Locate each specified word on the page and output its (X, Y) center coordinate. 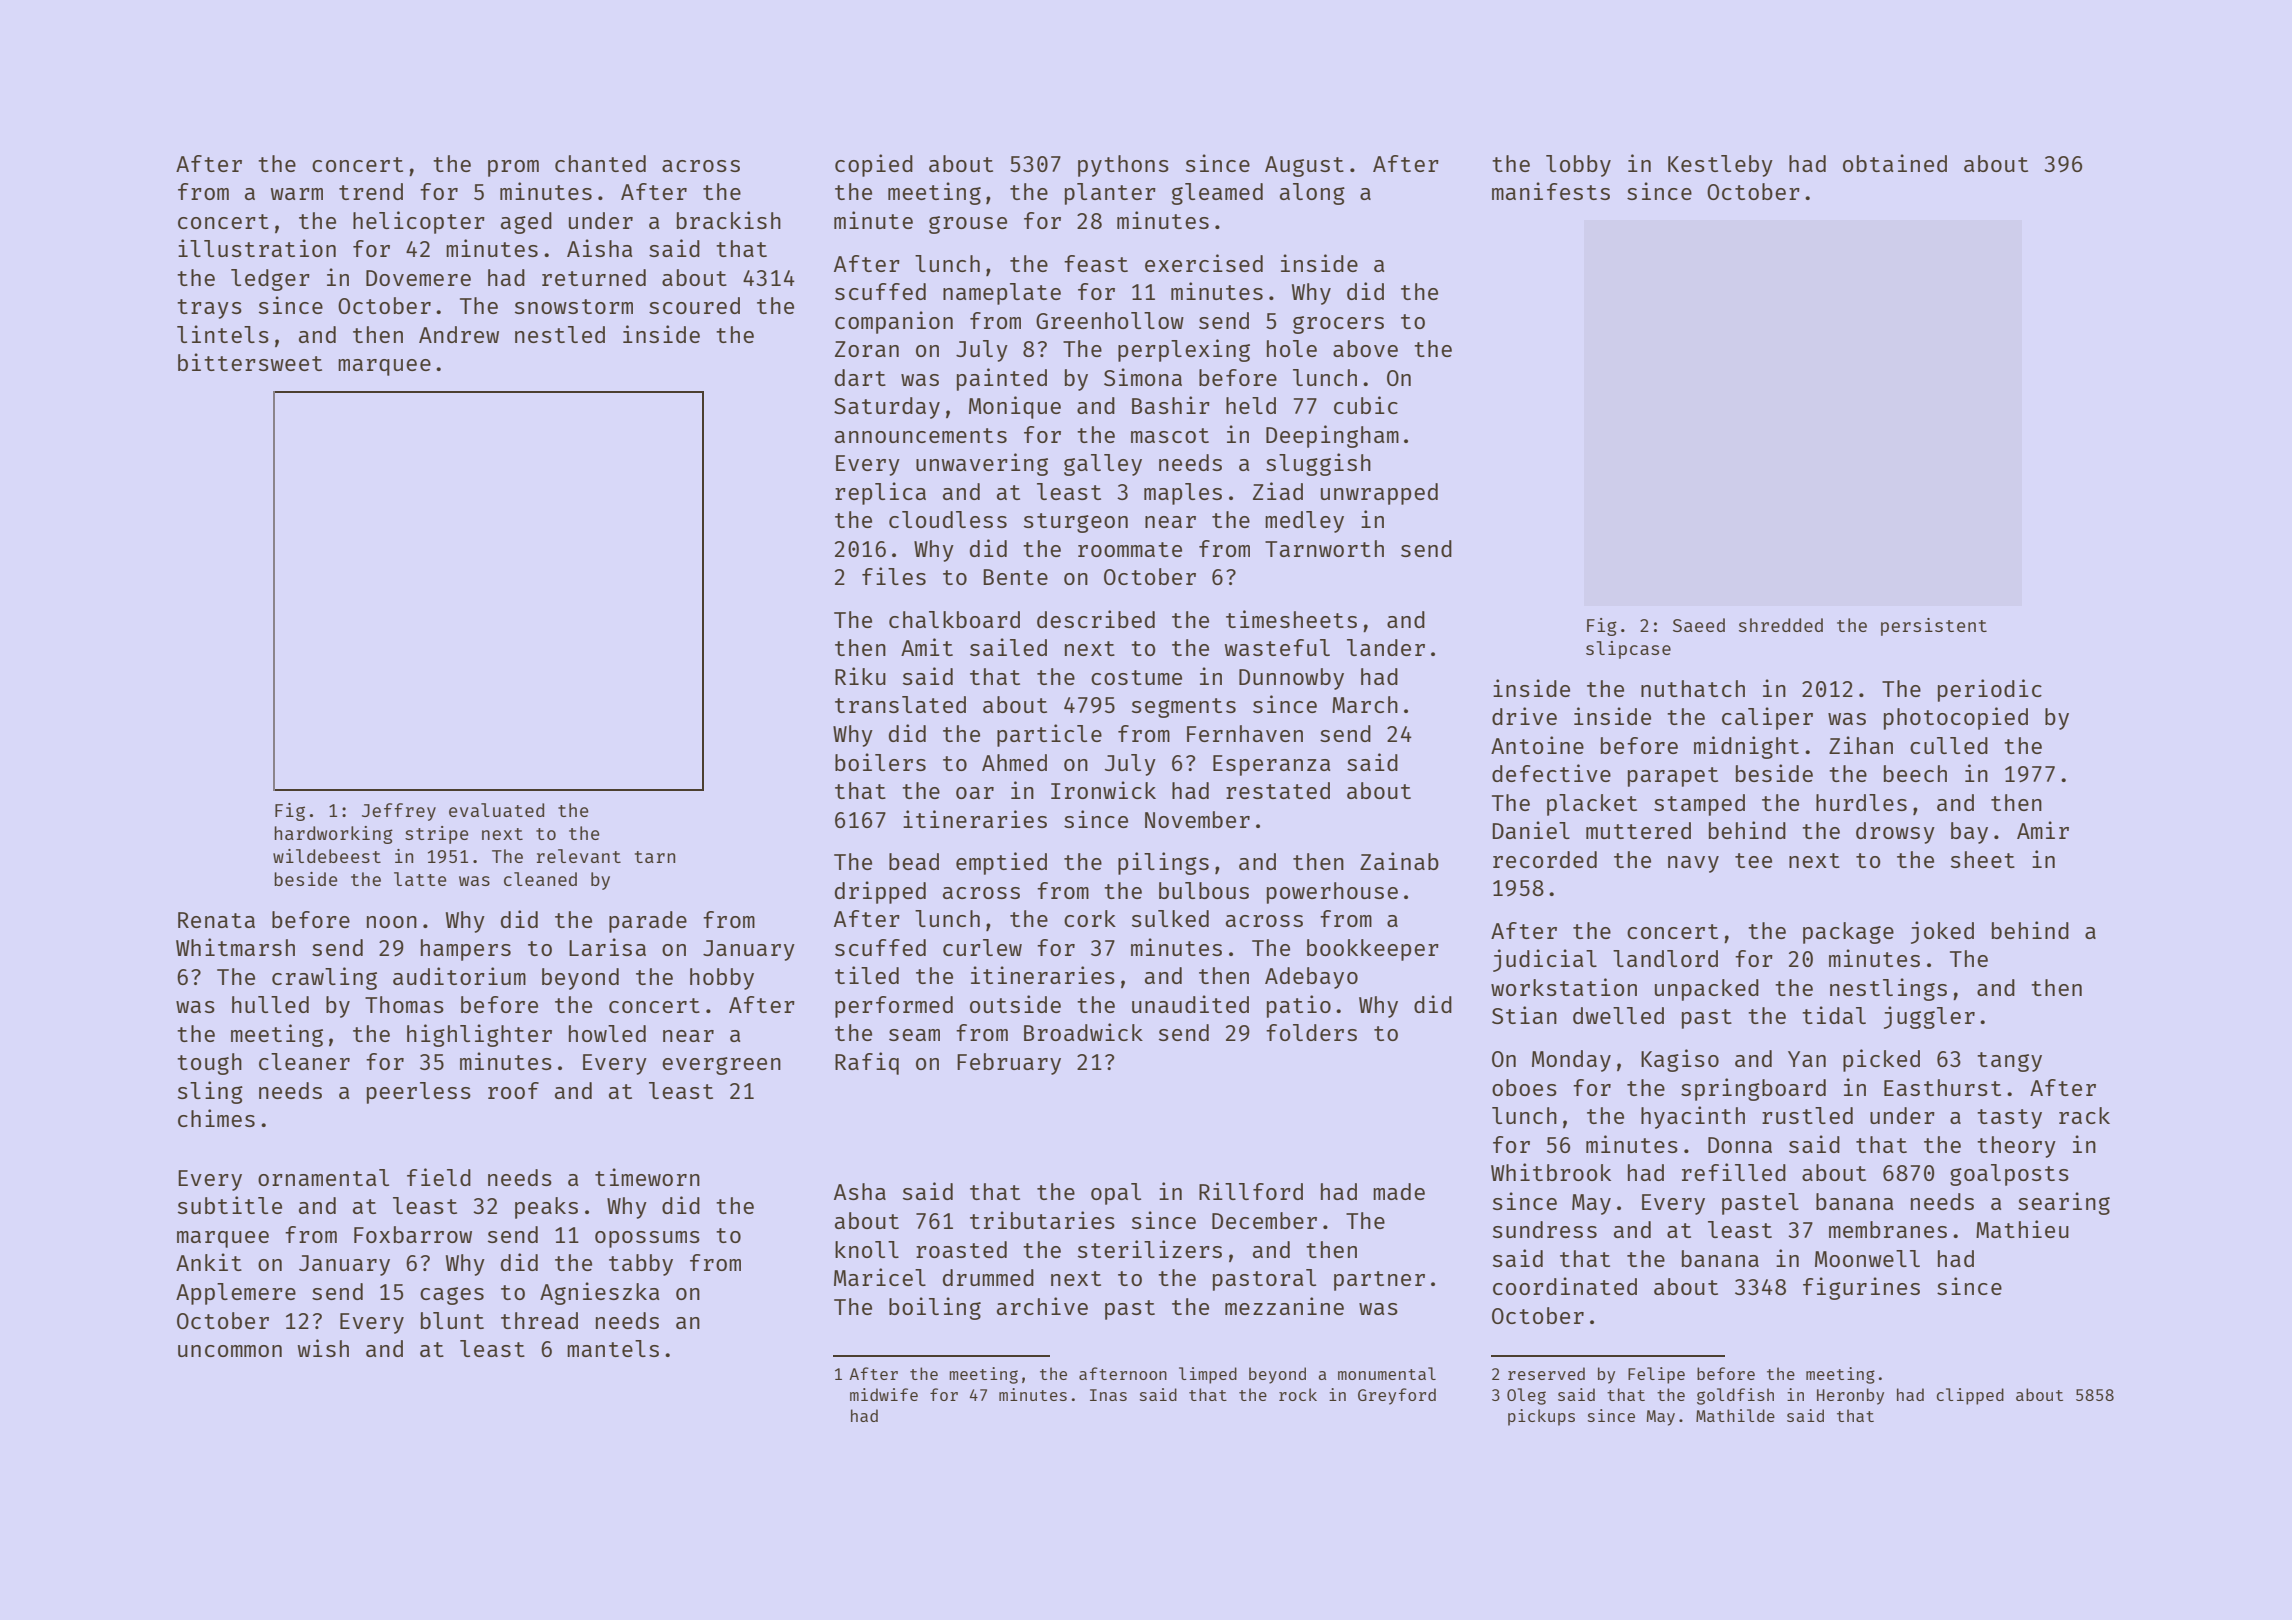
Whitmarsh (235, 947)
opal (1116, 1194)
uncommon (230, 1351)
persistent (1934, 627)
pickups (1541, 1417)
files (894, 576)
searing (2064, 1203)
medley (1304, 522)
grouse (968, 225)
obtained (1895, 163)
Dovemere (418, 278)
